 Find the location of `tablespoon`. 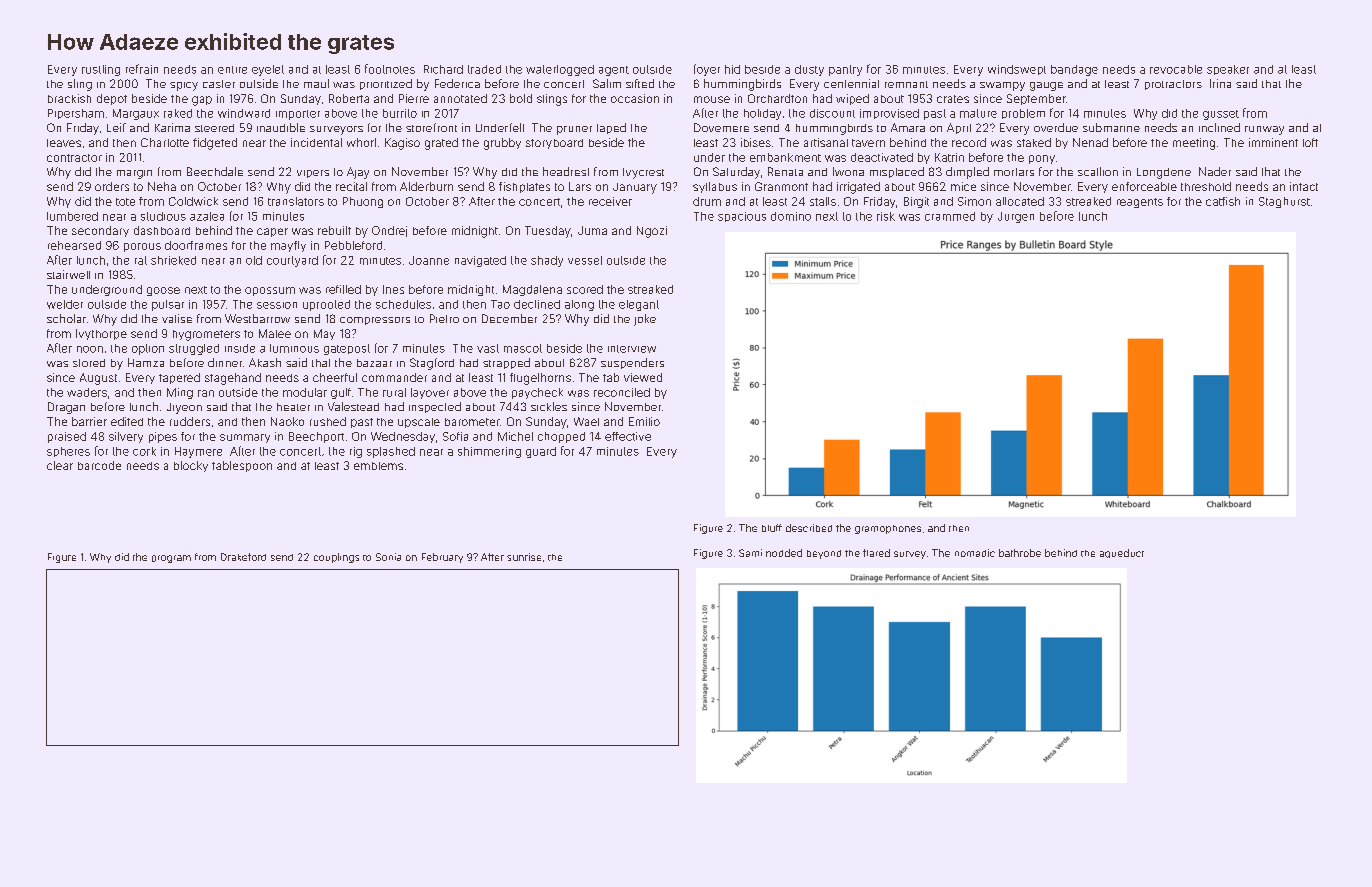

tablespoon is located at coordinates (242, 466).
